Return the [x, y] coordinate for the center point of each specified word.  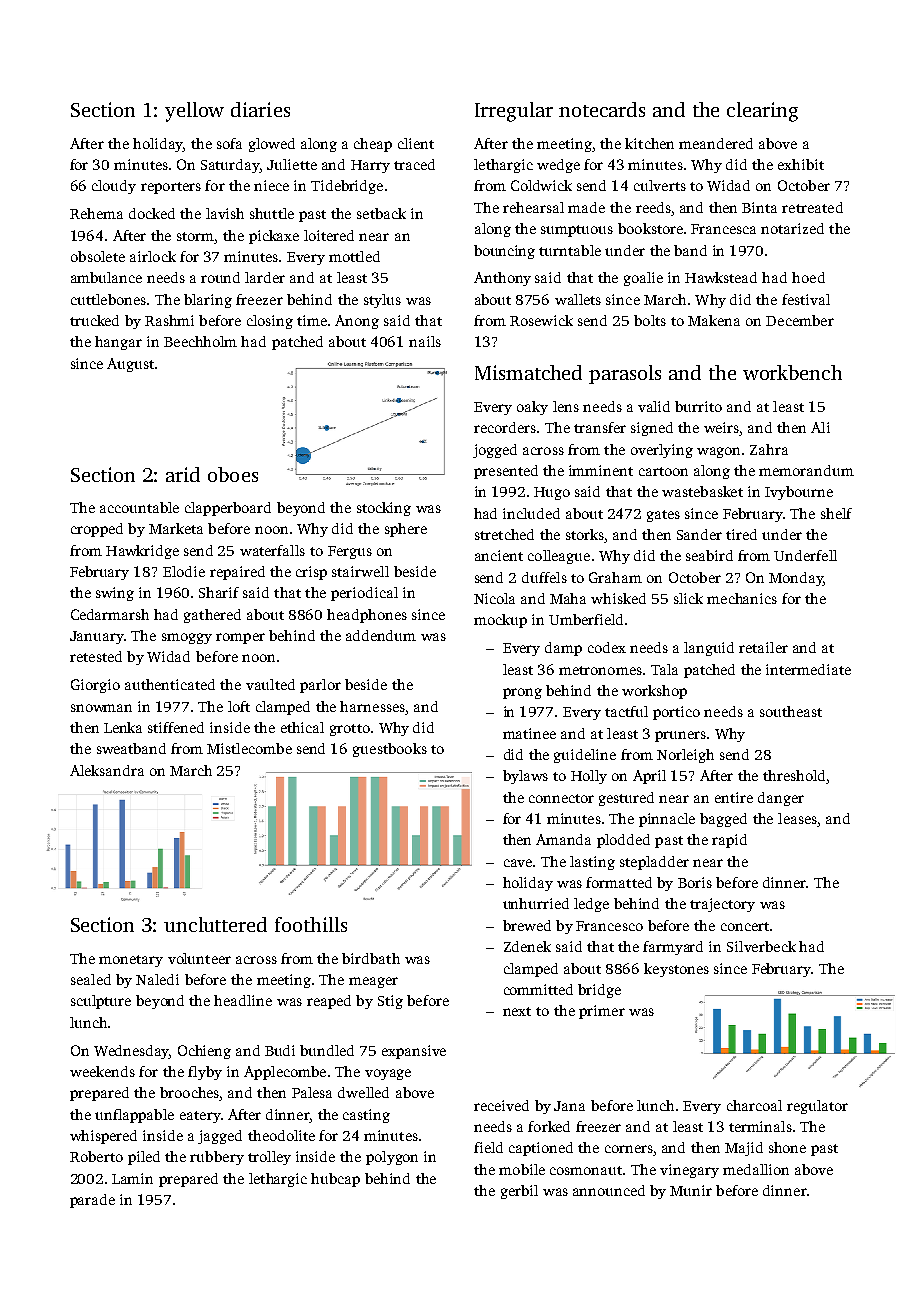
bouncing [504, 252]
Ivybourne [799, 493]
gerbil [519, 1192]
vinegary [689, 1171]
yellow [194, 112]
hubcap [335, 1180]
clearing [762, 112]
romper [240, 638]
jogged [495, 451]
